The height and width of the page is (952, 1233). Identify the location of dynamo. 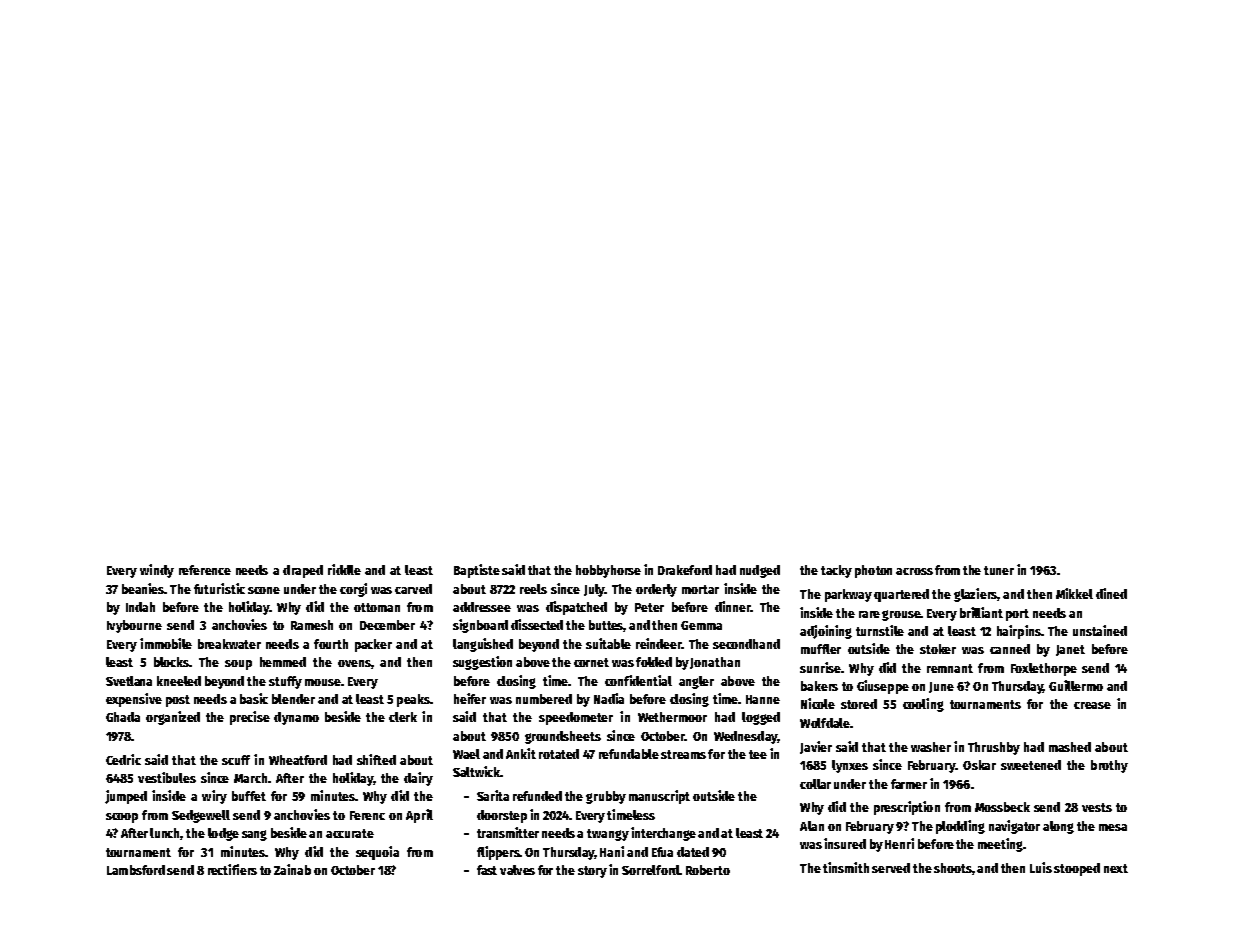
(296, 718).
